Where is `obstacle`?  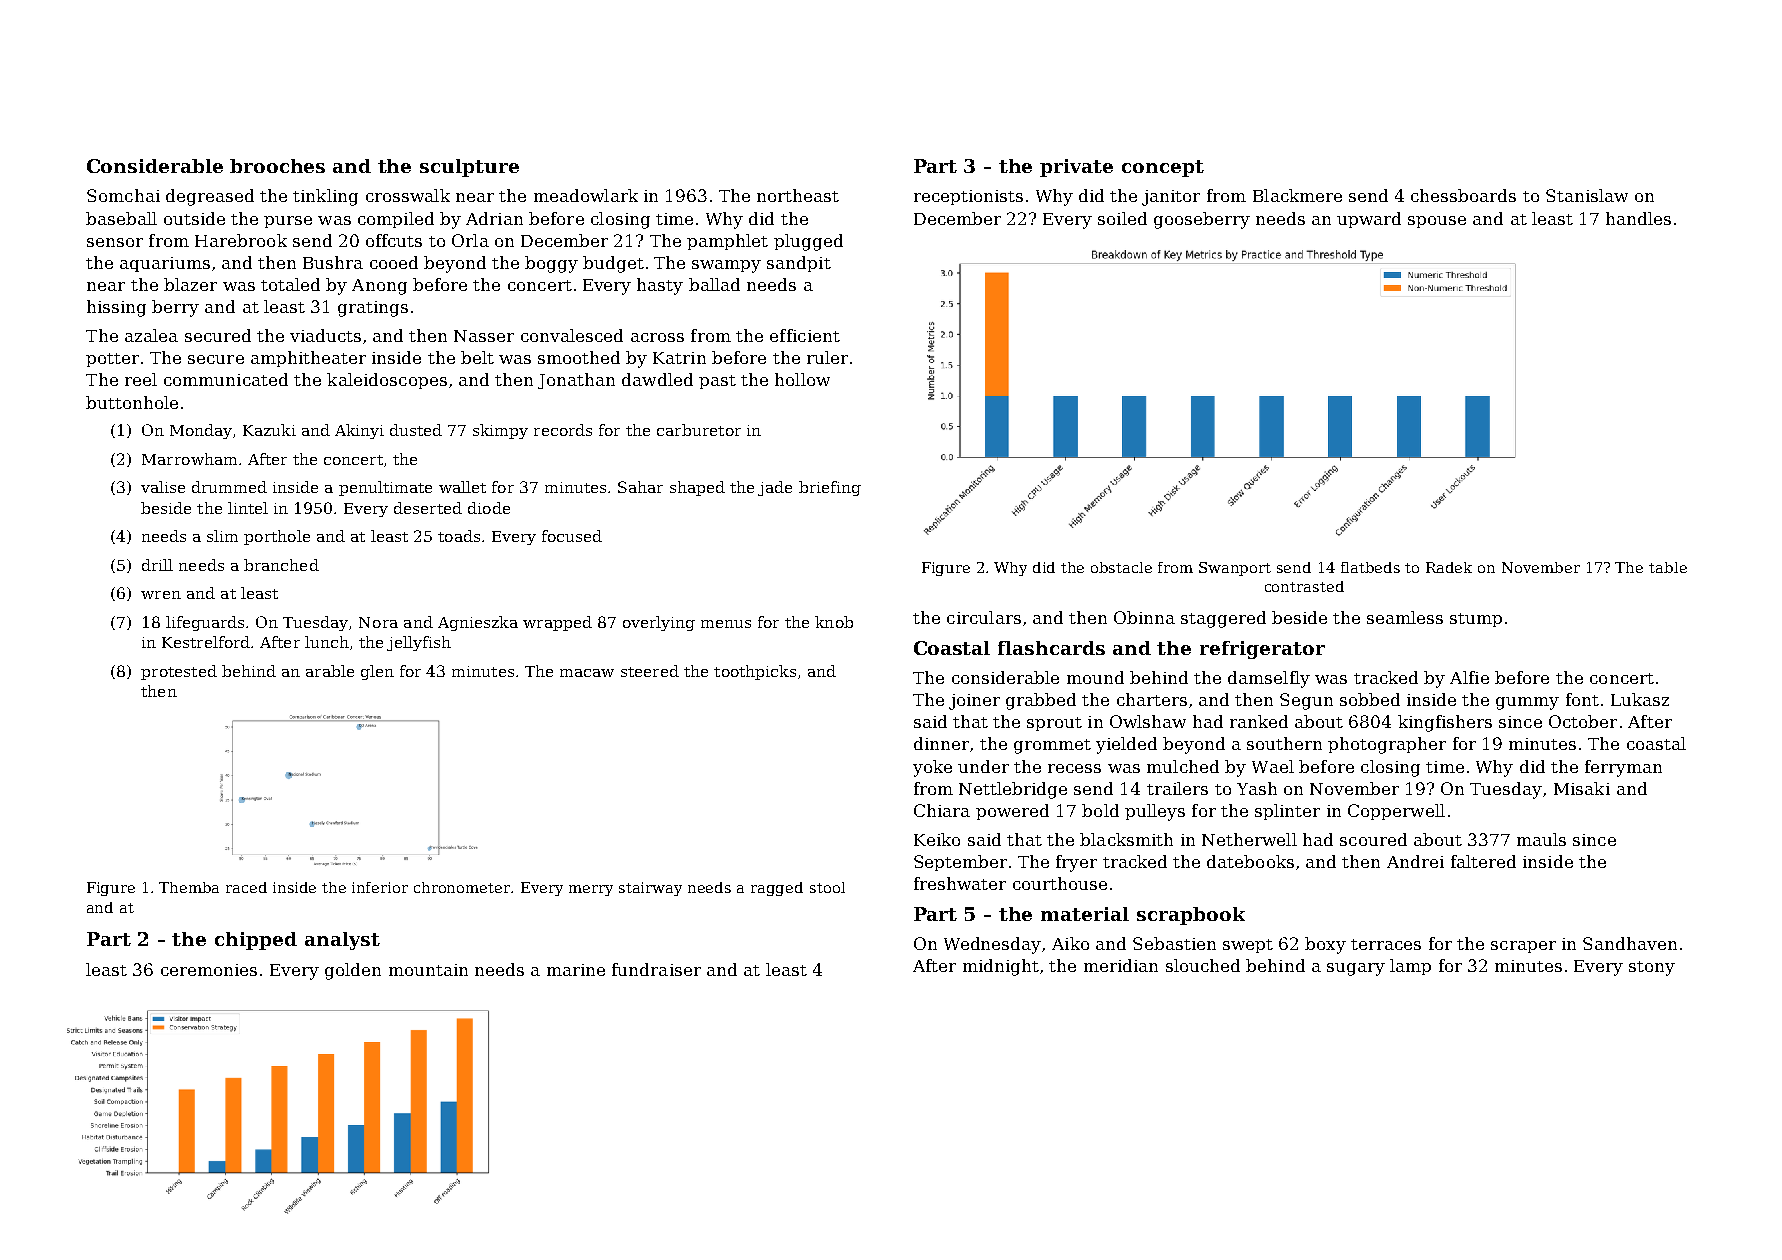
obstacle is located at coordinates (1121, 567).
